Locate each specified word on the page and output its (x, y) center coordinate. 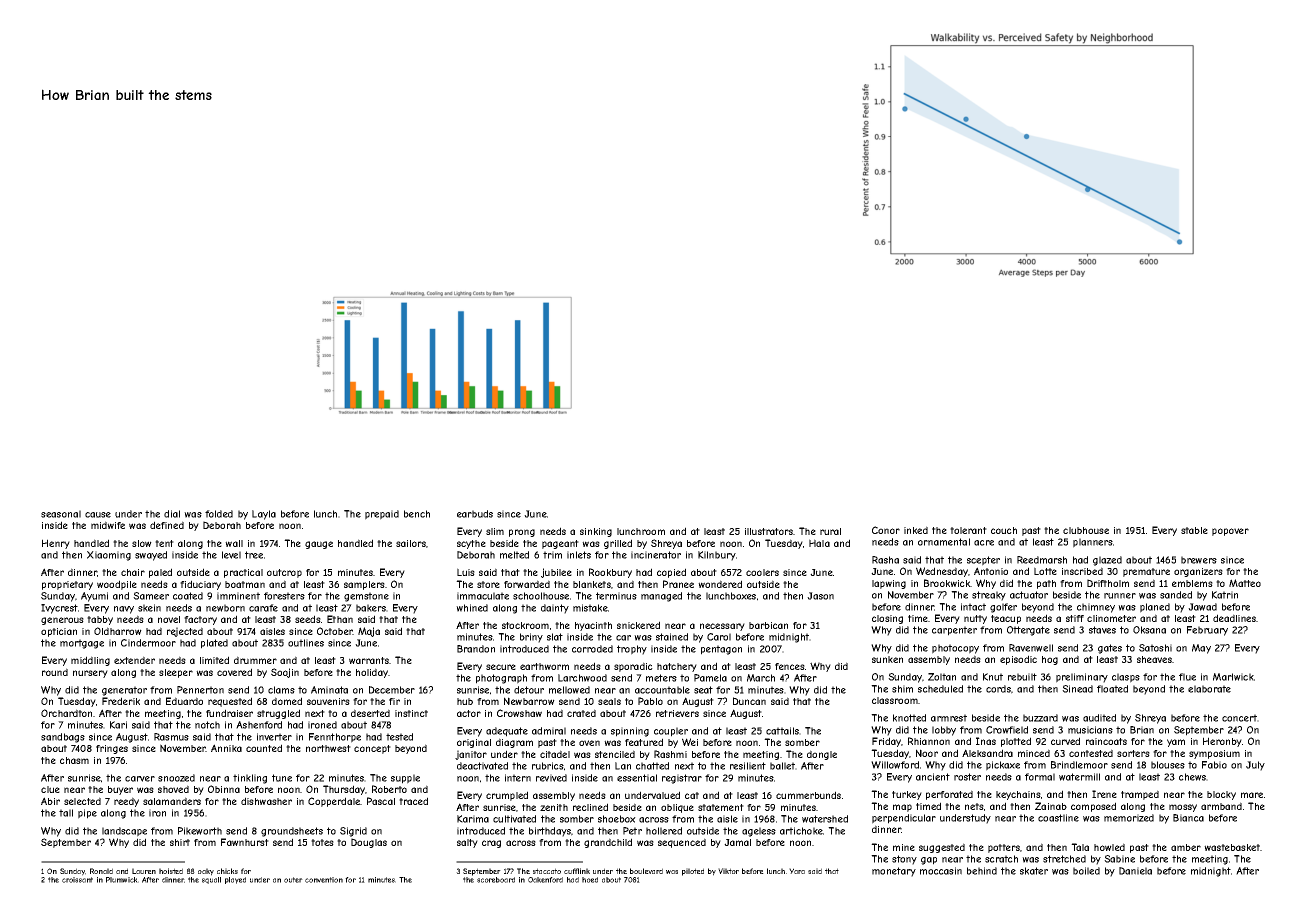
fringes (112, 749)
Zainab (1051, 806)
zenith (554, 807)
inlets (579, 555)
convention (324, 880)
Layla (264, 515)
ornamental (944, 542)
